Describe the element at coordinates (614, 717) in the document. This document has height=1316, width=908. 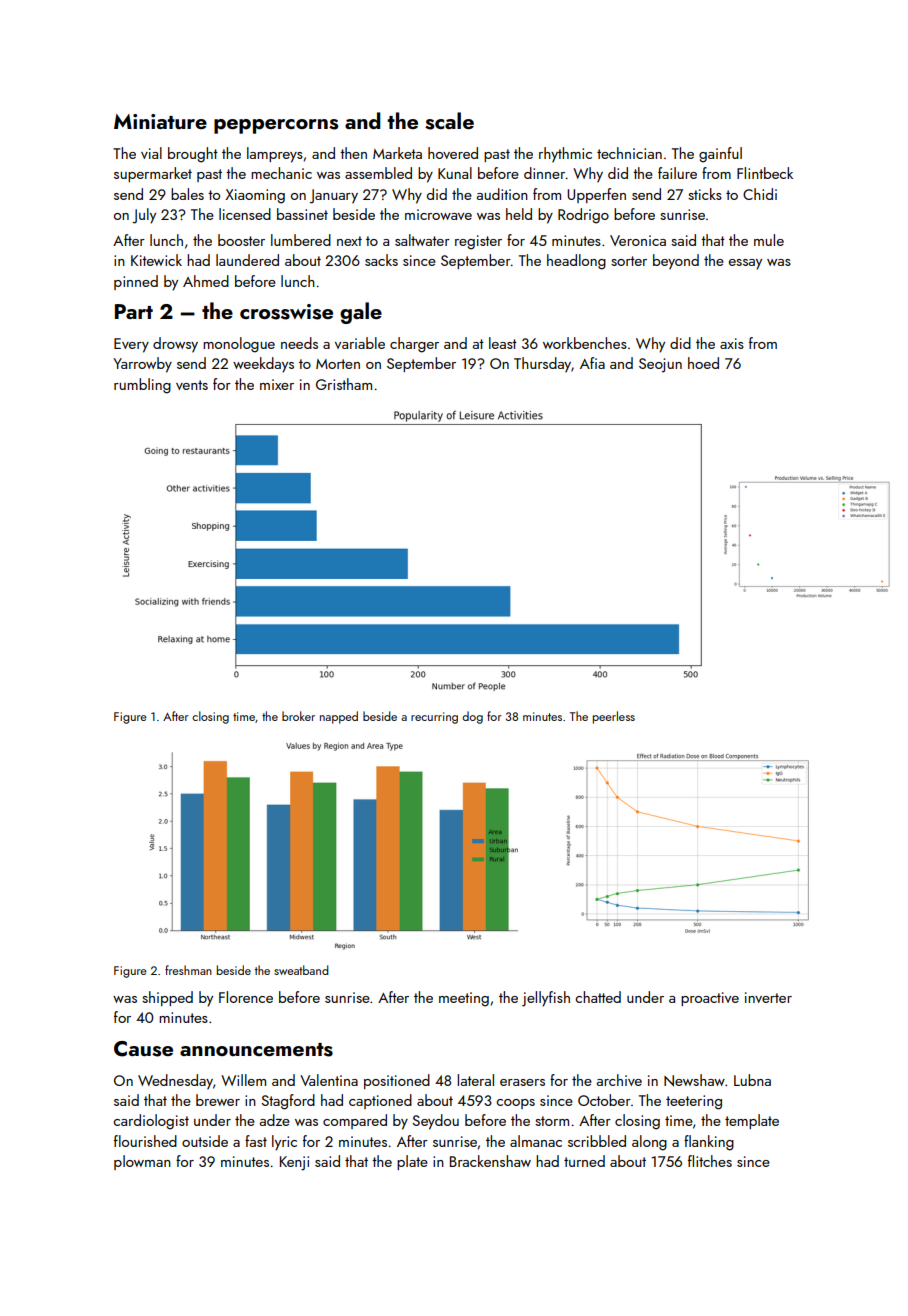
I see `peerless` at that location.
